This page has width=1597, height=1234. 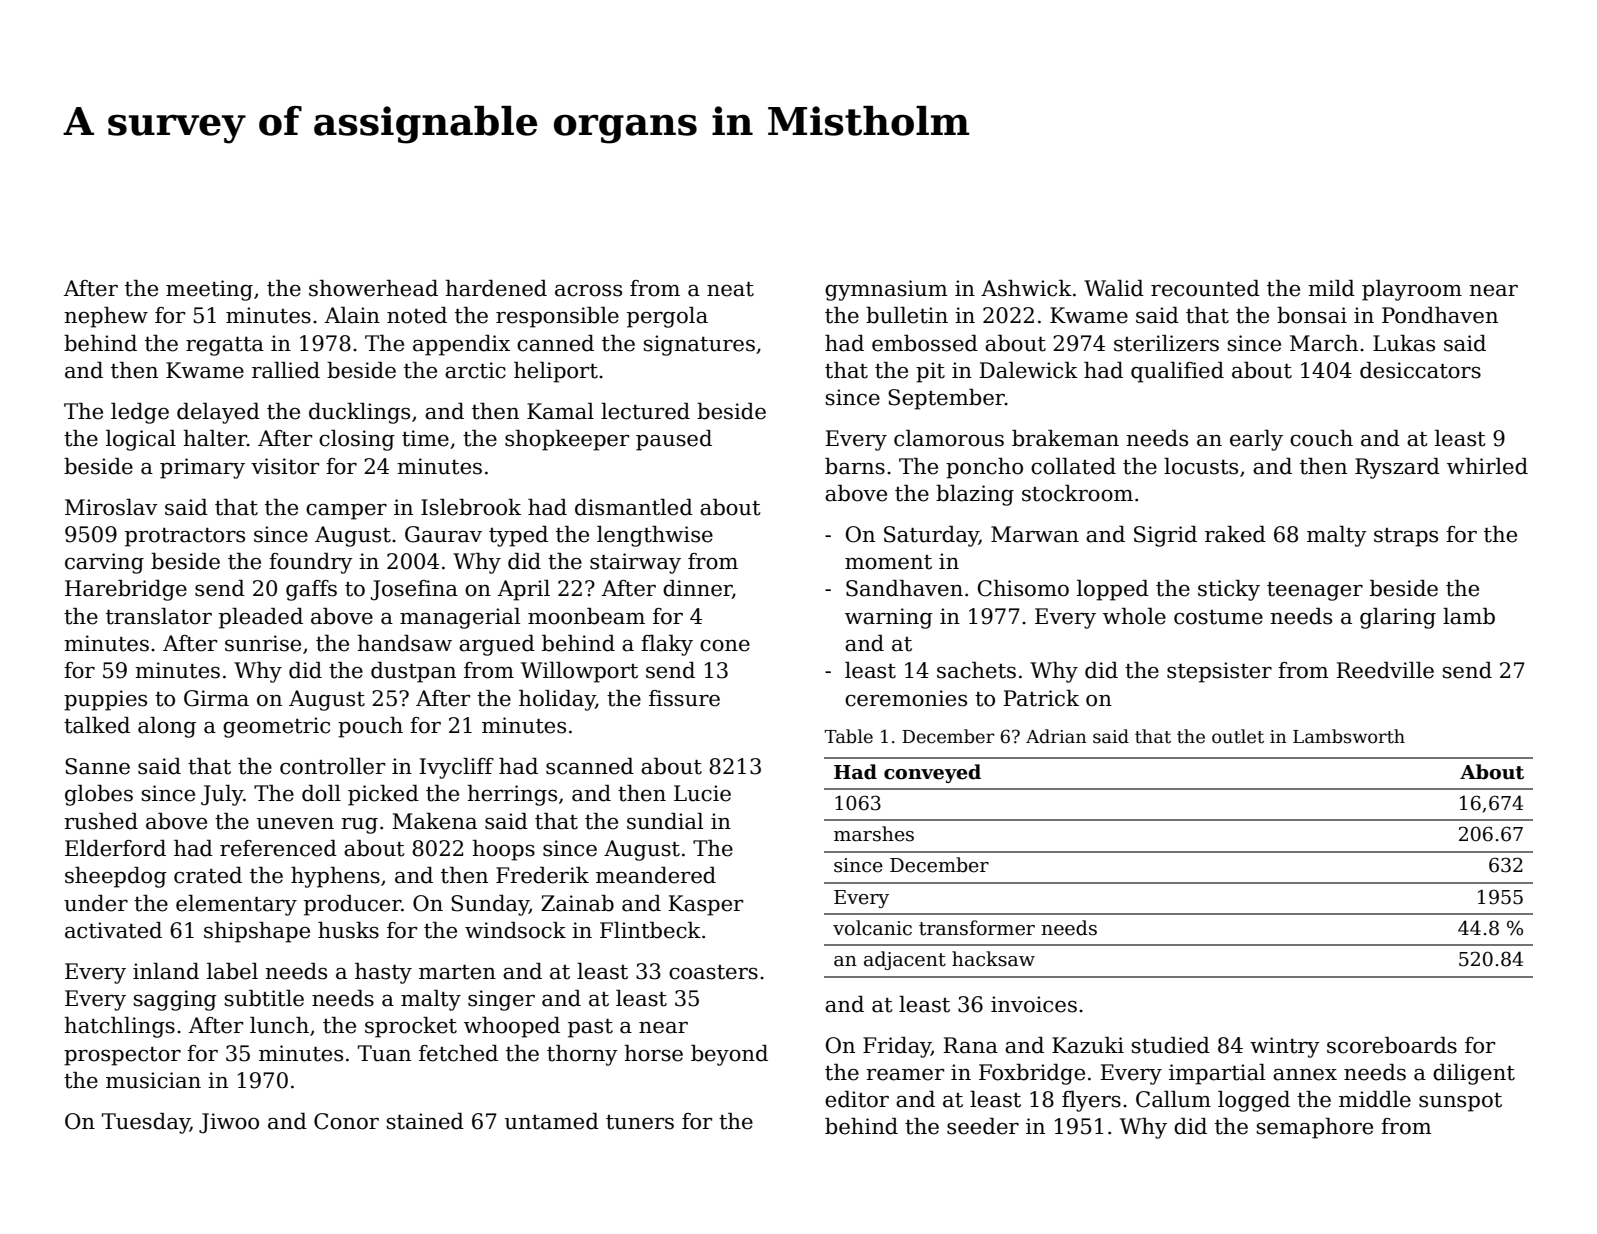 What do you see at coordinates (1238, 736) in the page?
I see `outlet` at bounding box center [1238, 736].
